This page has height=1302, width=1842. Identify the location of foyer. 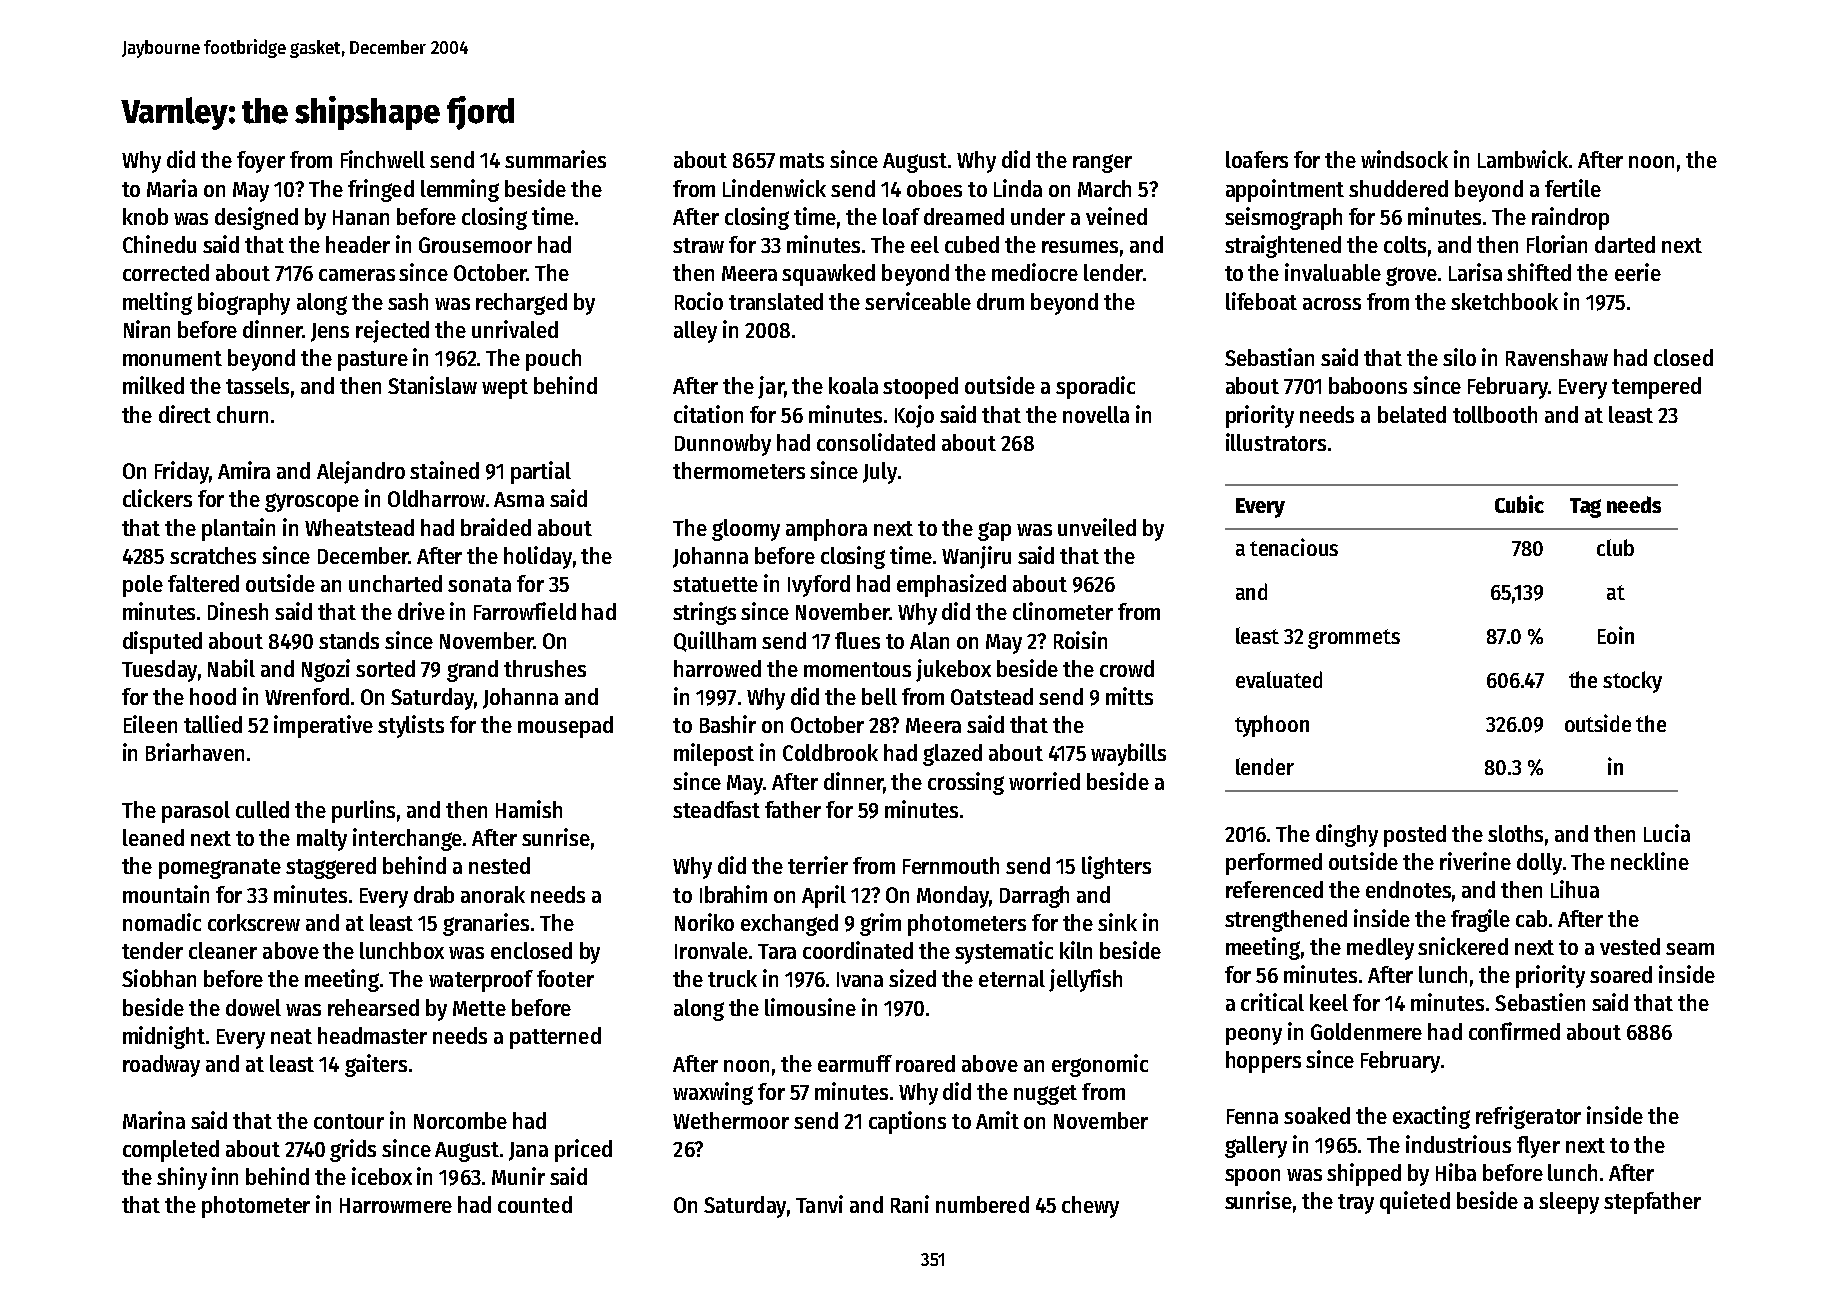
(261, 162).
